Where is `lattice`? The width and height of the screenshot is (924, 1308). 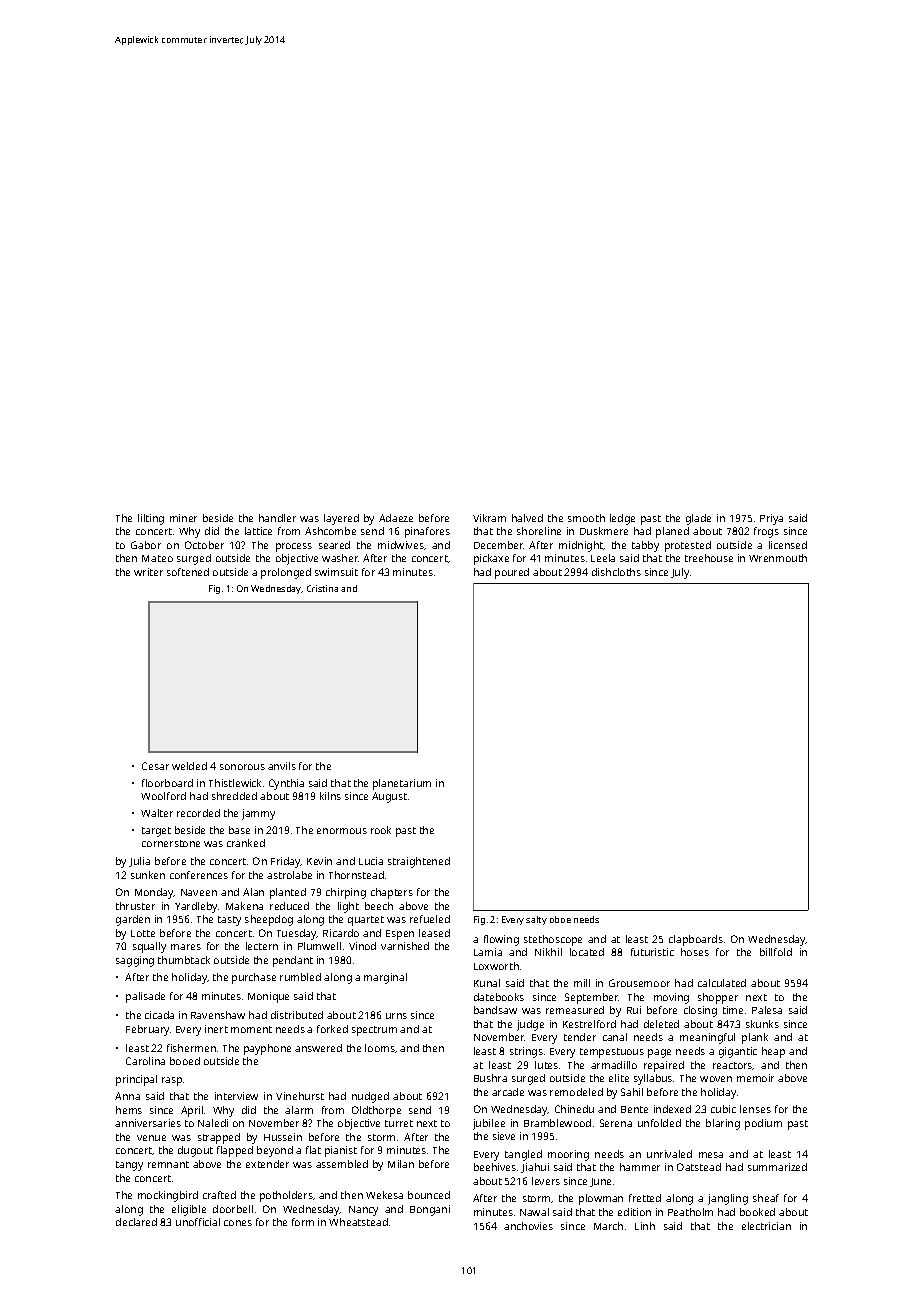
lattice is located at coordinates (258, 531).
